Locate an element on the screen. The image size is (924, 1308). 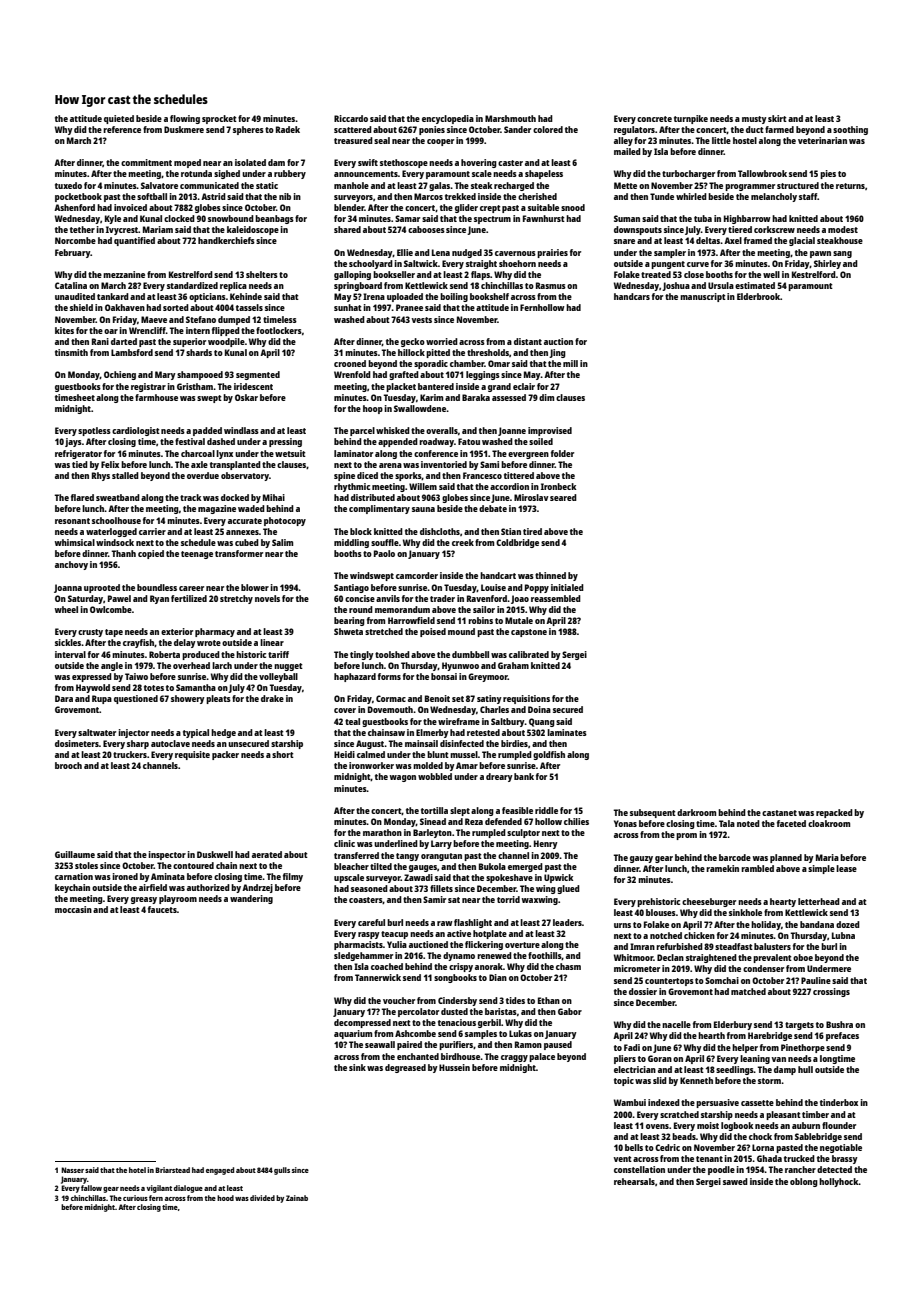
transplanted is located at coordinates (235, 465).
